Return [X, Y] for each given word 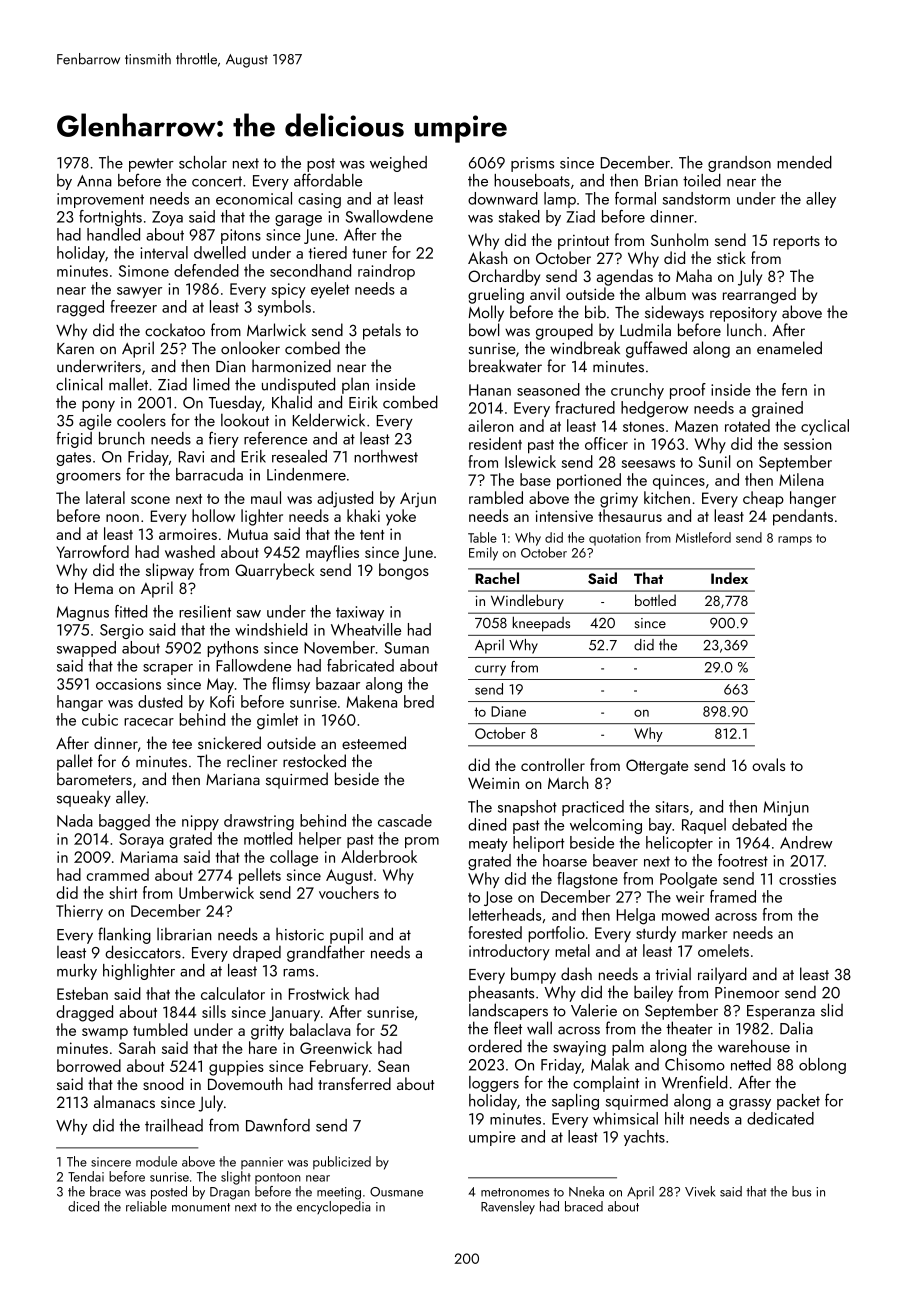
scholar [203, 162]
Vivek [700, 1191]
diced [83, 1206]
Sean [393, 1066]
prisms [532, 164]
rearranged [759, 295]
